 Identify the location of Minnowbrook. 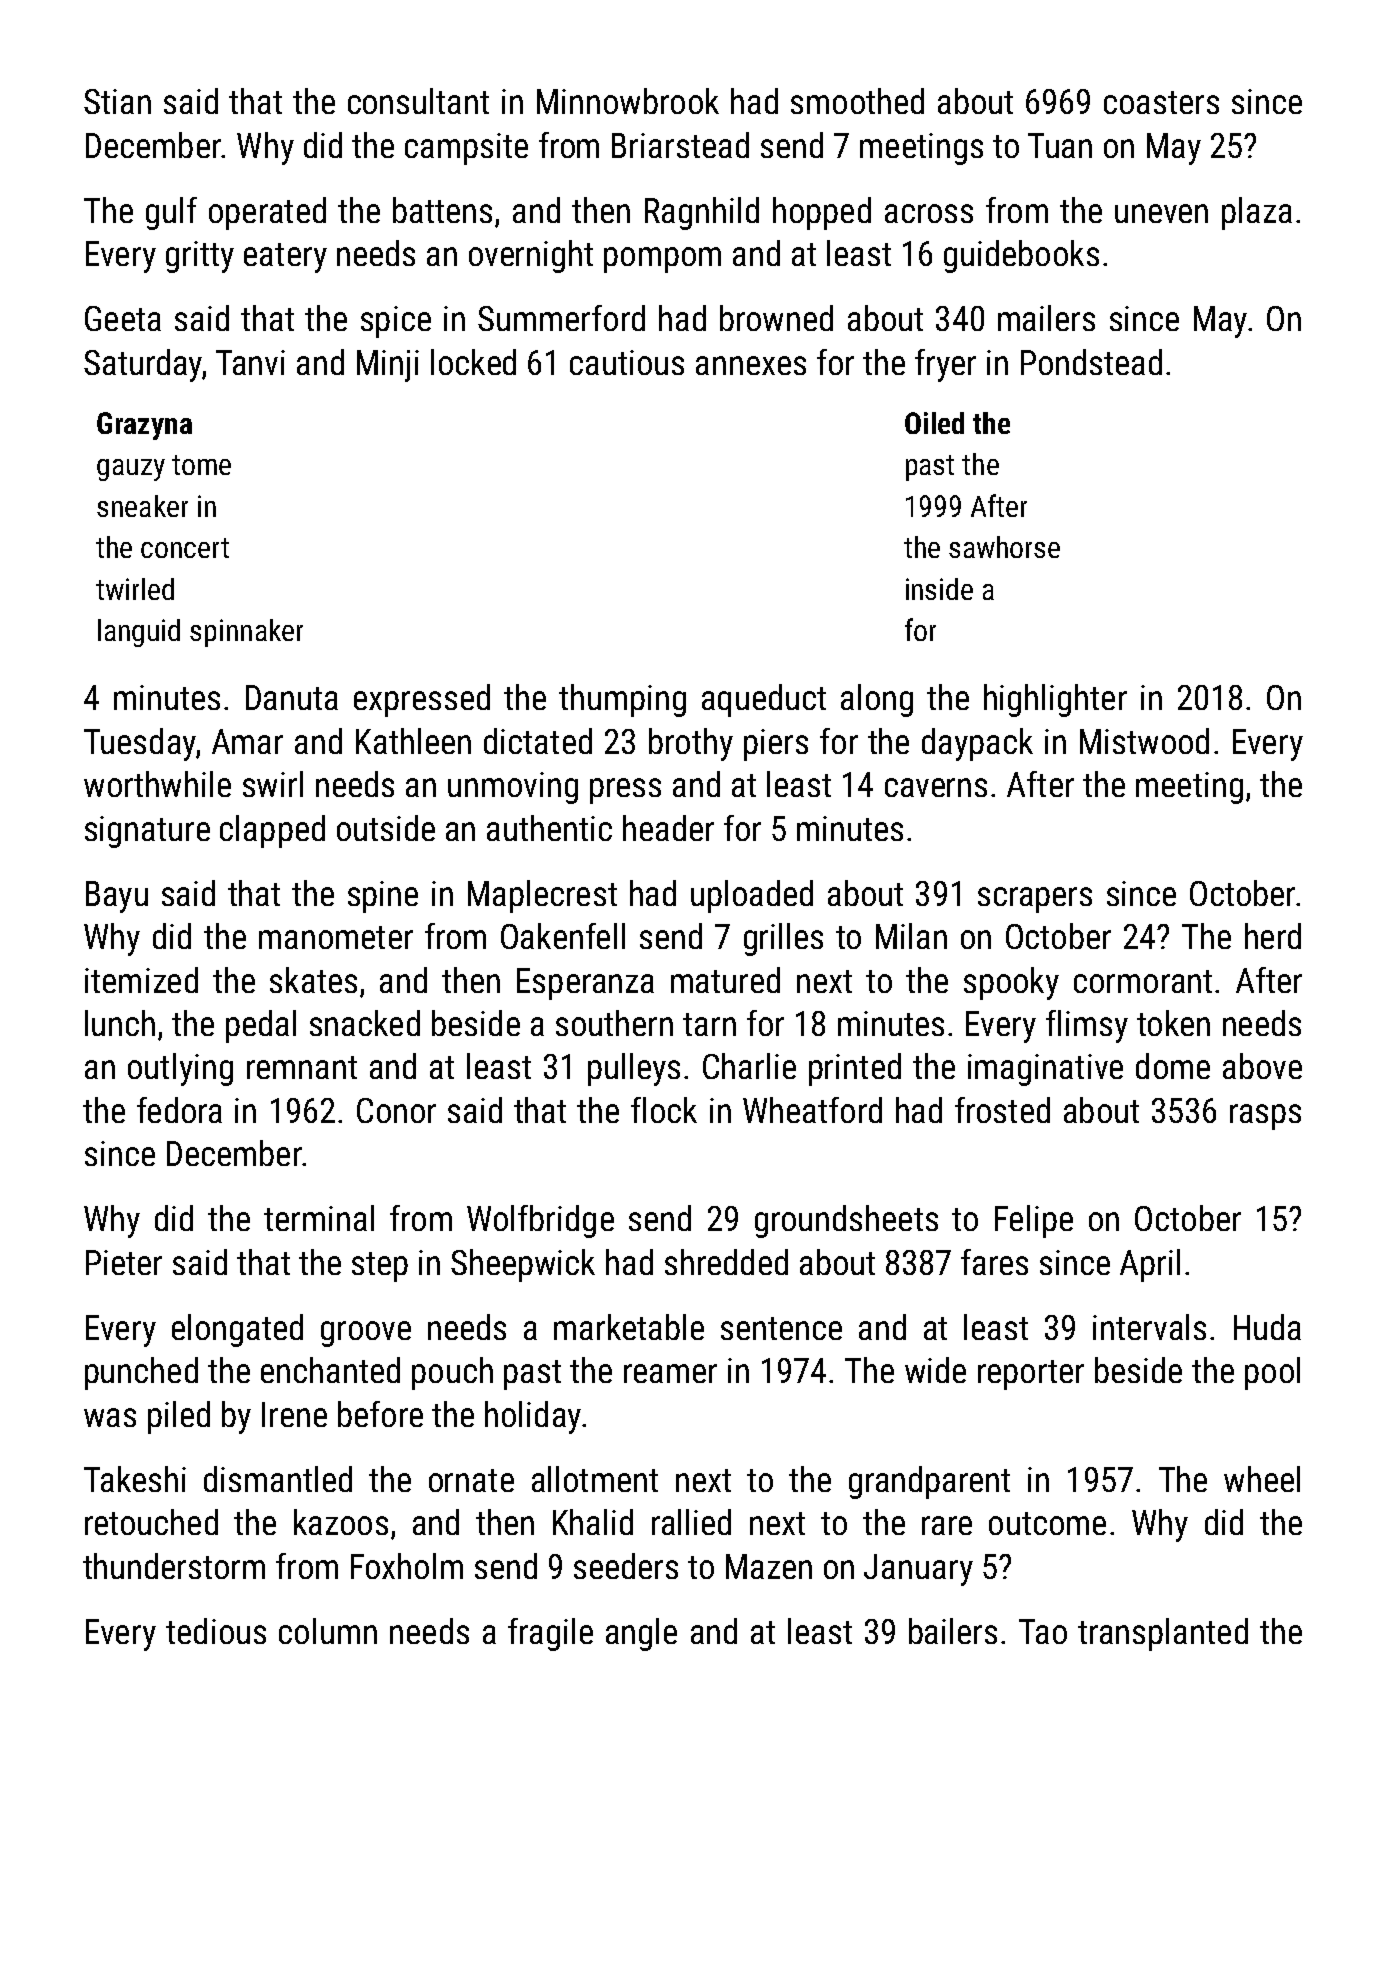
(628, 101).
